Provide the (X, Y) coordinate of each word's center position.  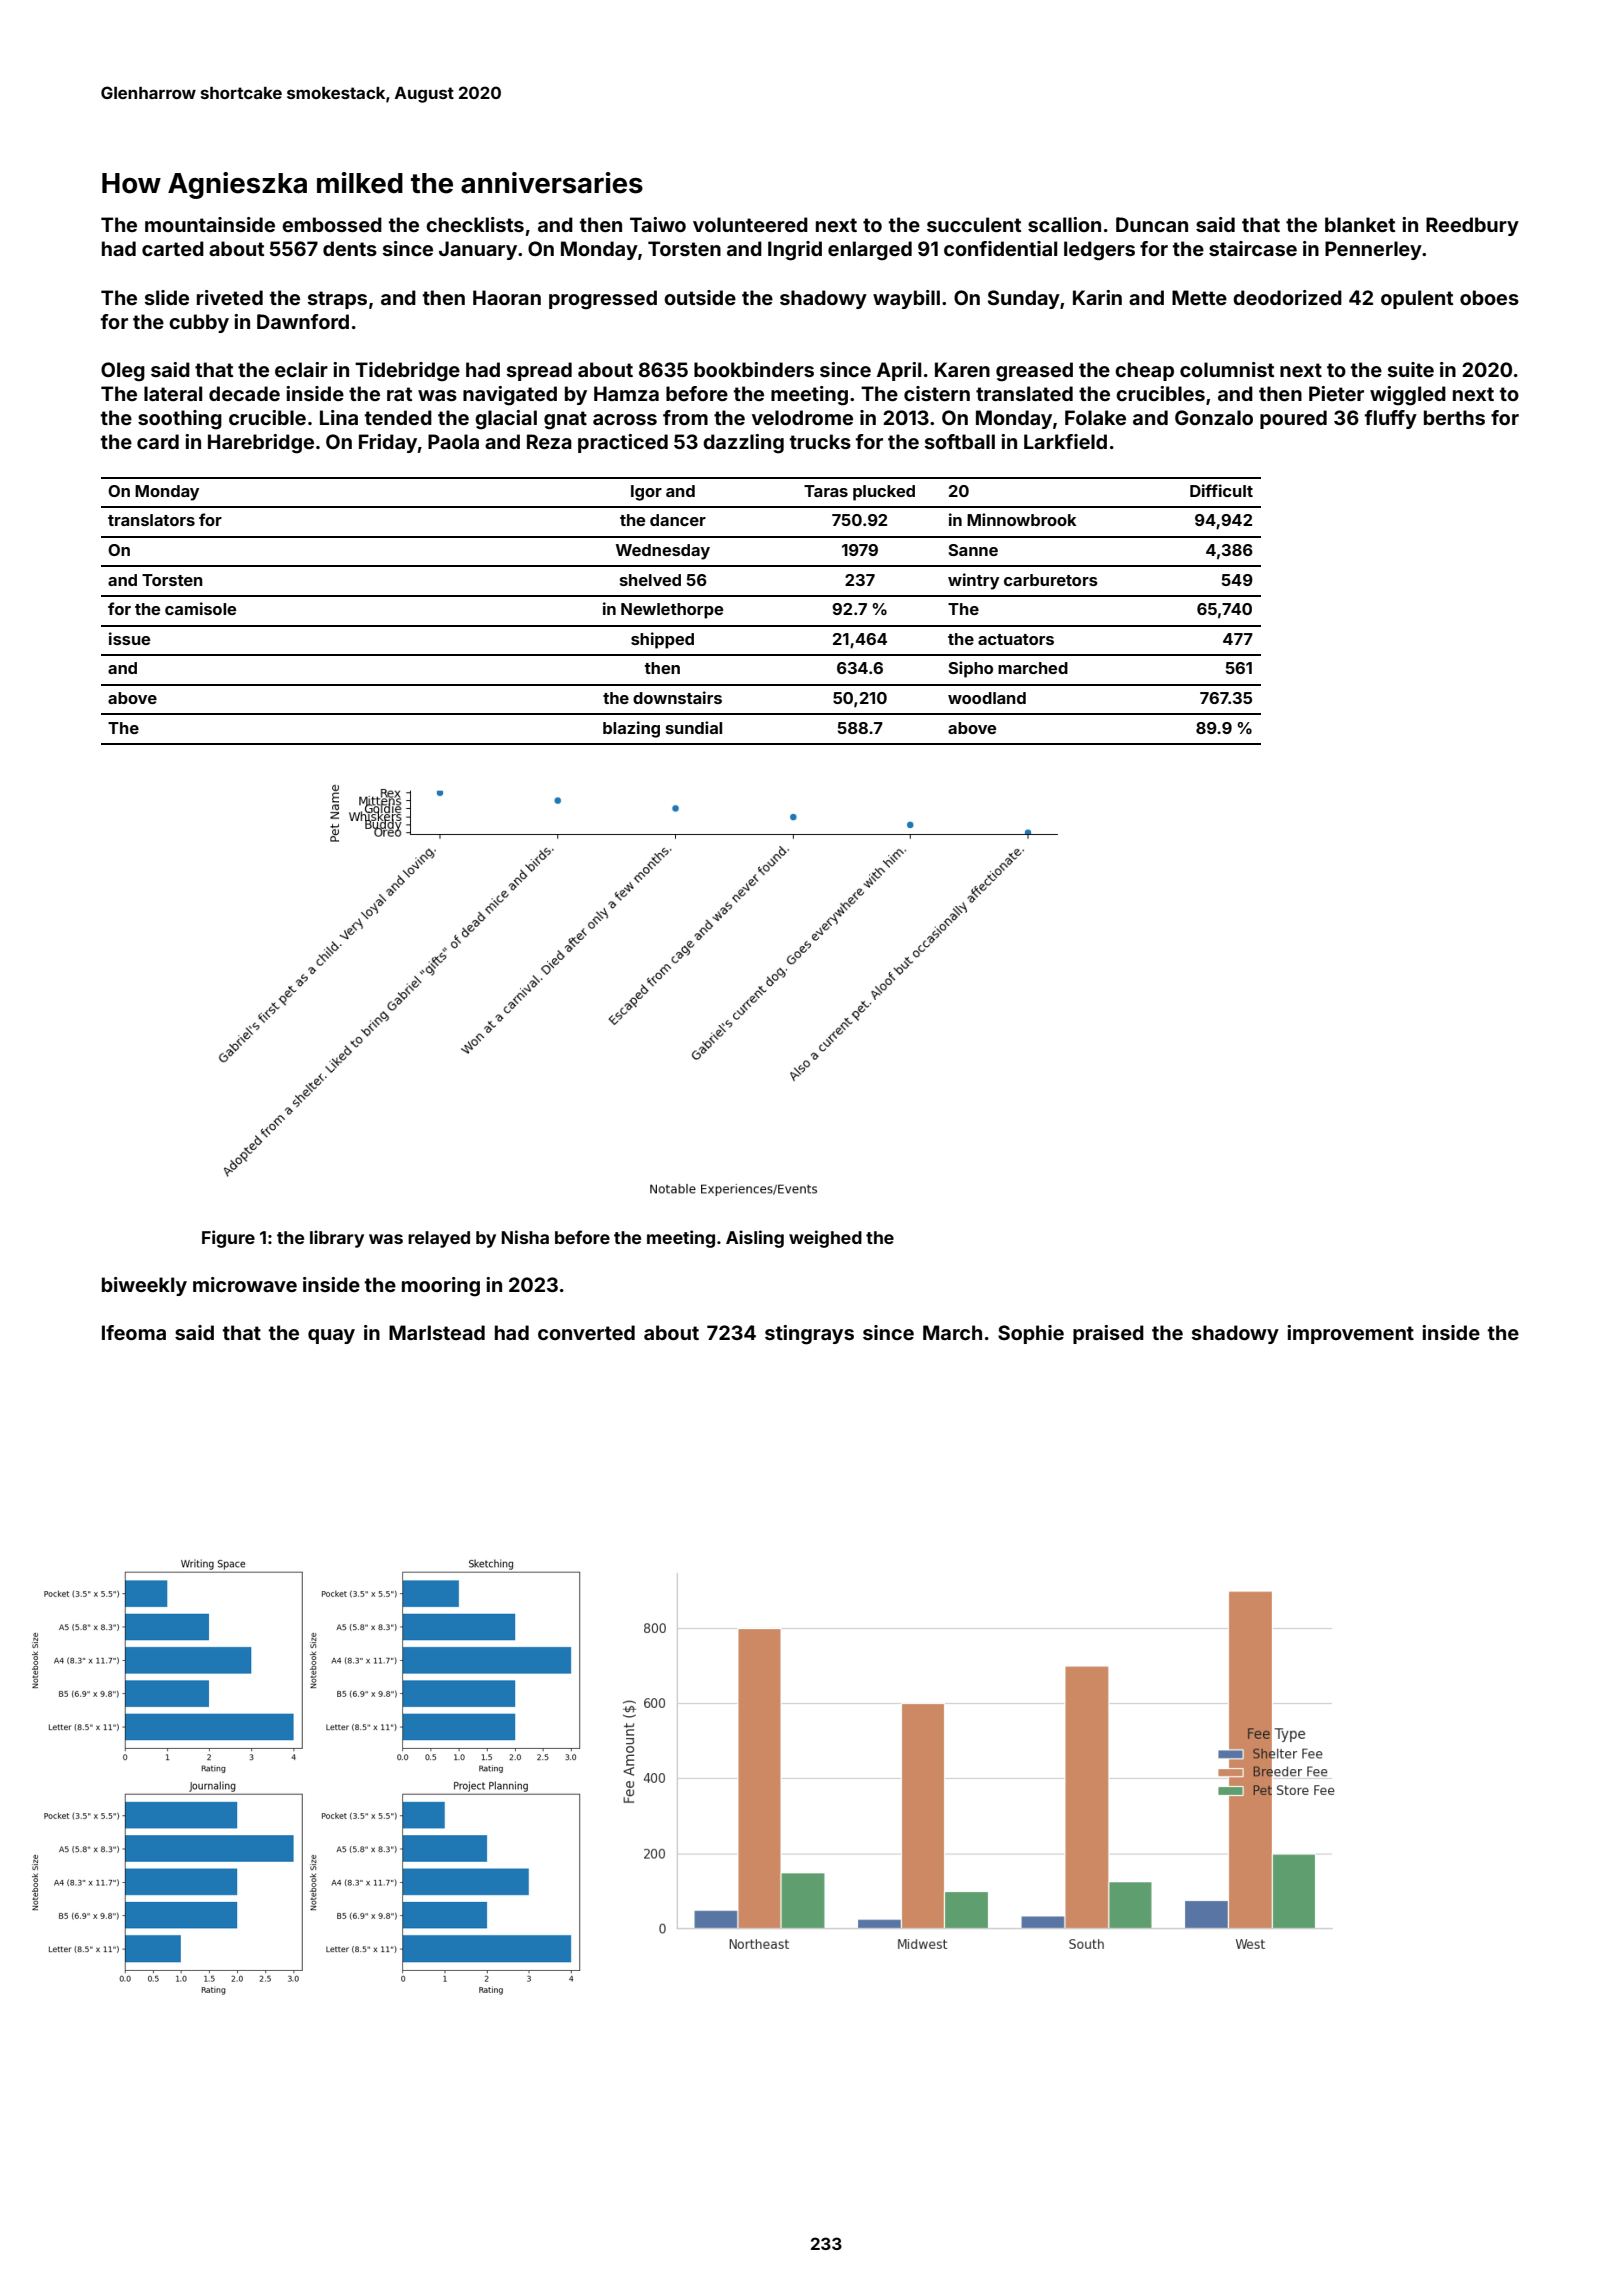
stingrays (809, 1335)
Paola (453, 441)
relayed (439, 1239)
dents (350, 248)
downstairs (677, 697)
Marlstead (437, 1332)
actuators (1016, 639)
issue (129, 638)
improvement (1350, 1334)
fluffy (1391, 419)
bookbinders (754, 369)
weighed (825, 1239)
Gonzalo (1214, 417)
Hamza (626, 393)
